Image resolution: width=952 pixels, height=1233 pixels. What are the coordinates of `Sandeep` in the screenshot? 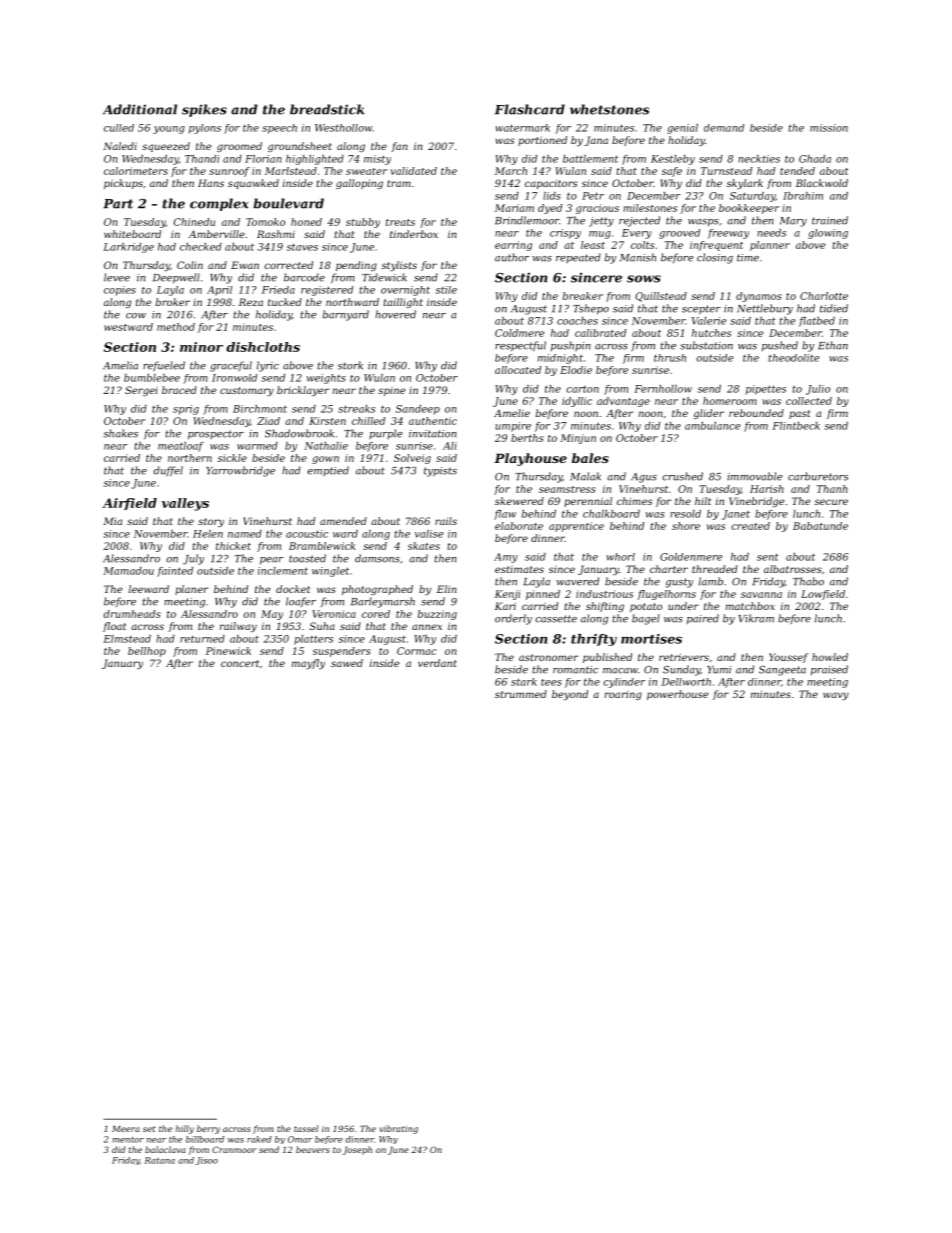 It's located at (418, 410).
